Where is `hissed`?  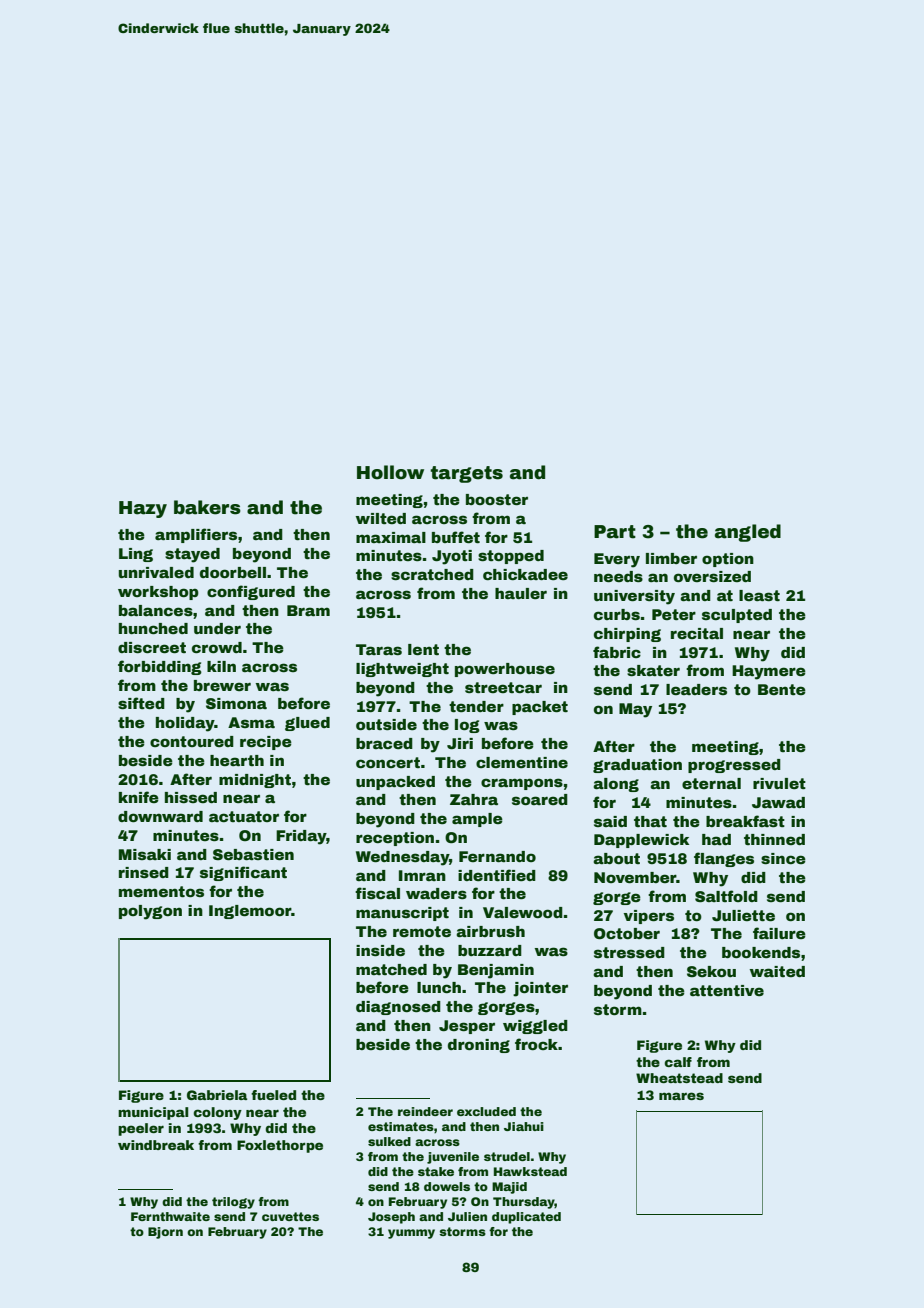 hissed is located at coordinates (191, 797).
